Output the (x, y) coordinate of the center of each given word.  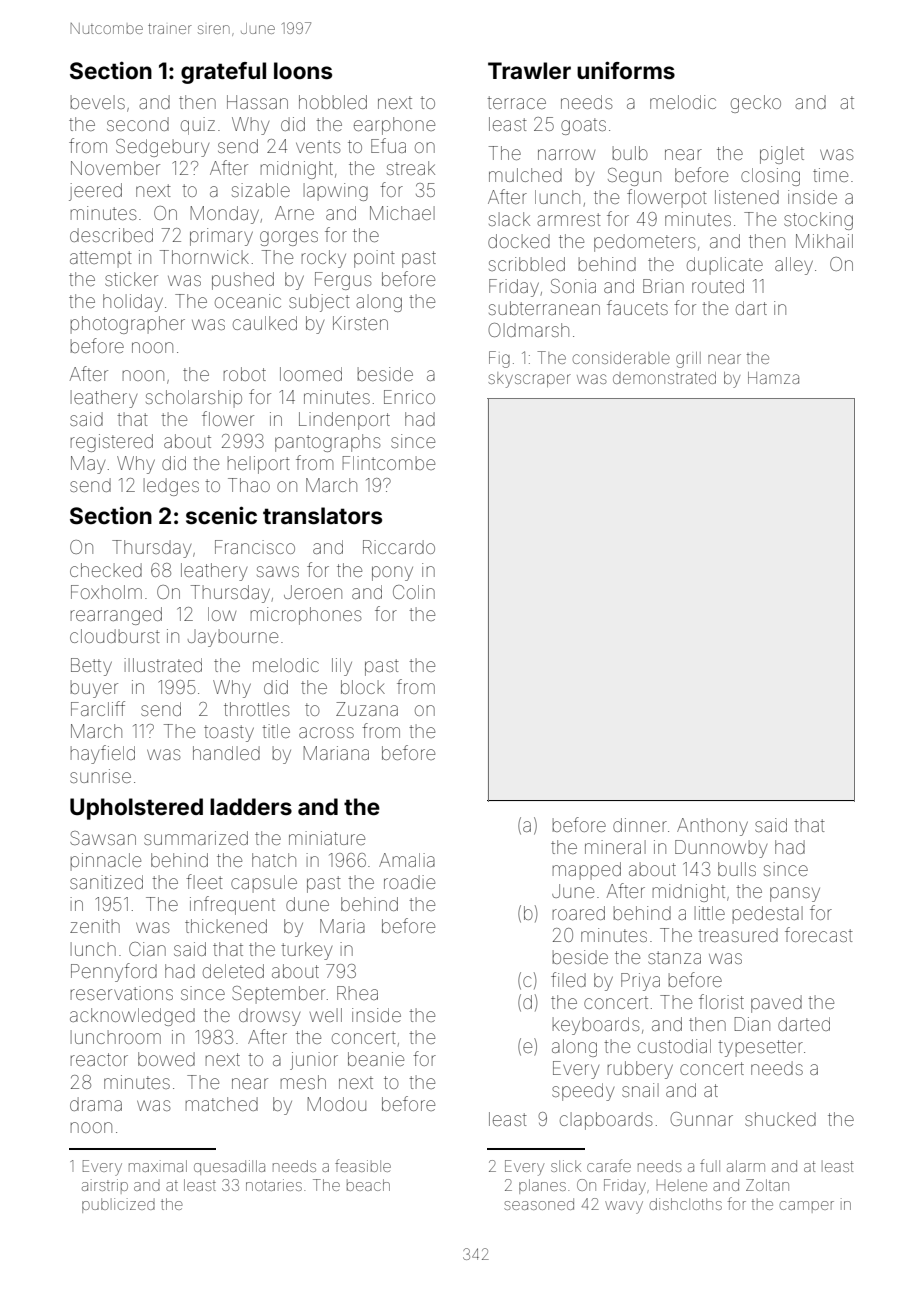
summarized (196, 838)
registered (112, 443)
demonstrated (664, 378)
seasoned (539, 1204)
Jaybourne (233, 638)
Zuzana (367, 709)
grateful (223, 73)
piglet (782, 155)
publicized (118, 1205)
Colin (414, 592)
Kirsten (360, 323)
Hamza (773, 378)
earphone (394, 126)
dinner (640, 825)
